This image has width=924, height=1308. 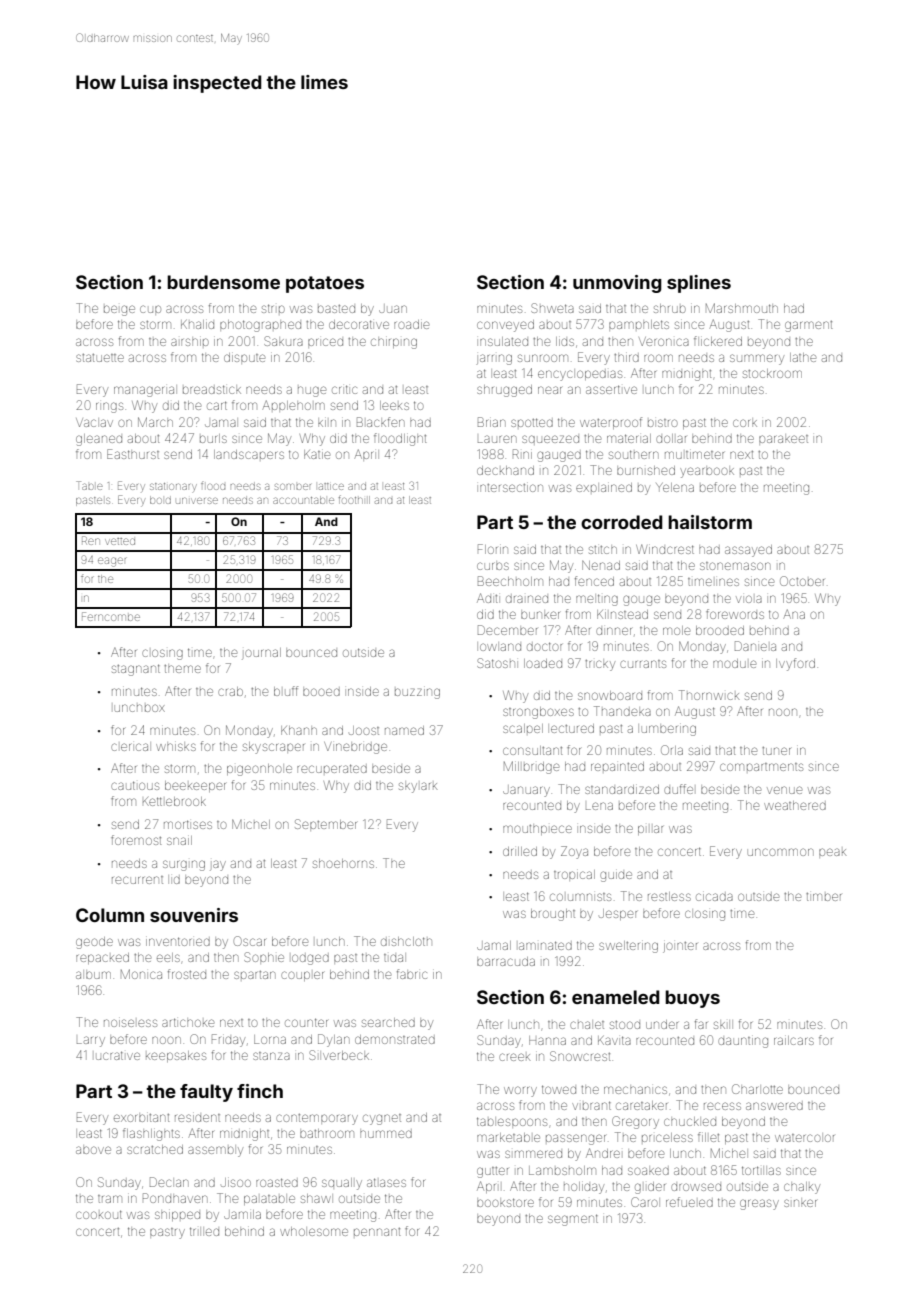 I want to click on October, so click(x=802, y=581).
